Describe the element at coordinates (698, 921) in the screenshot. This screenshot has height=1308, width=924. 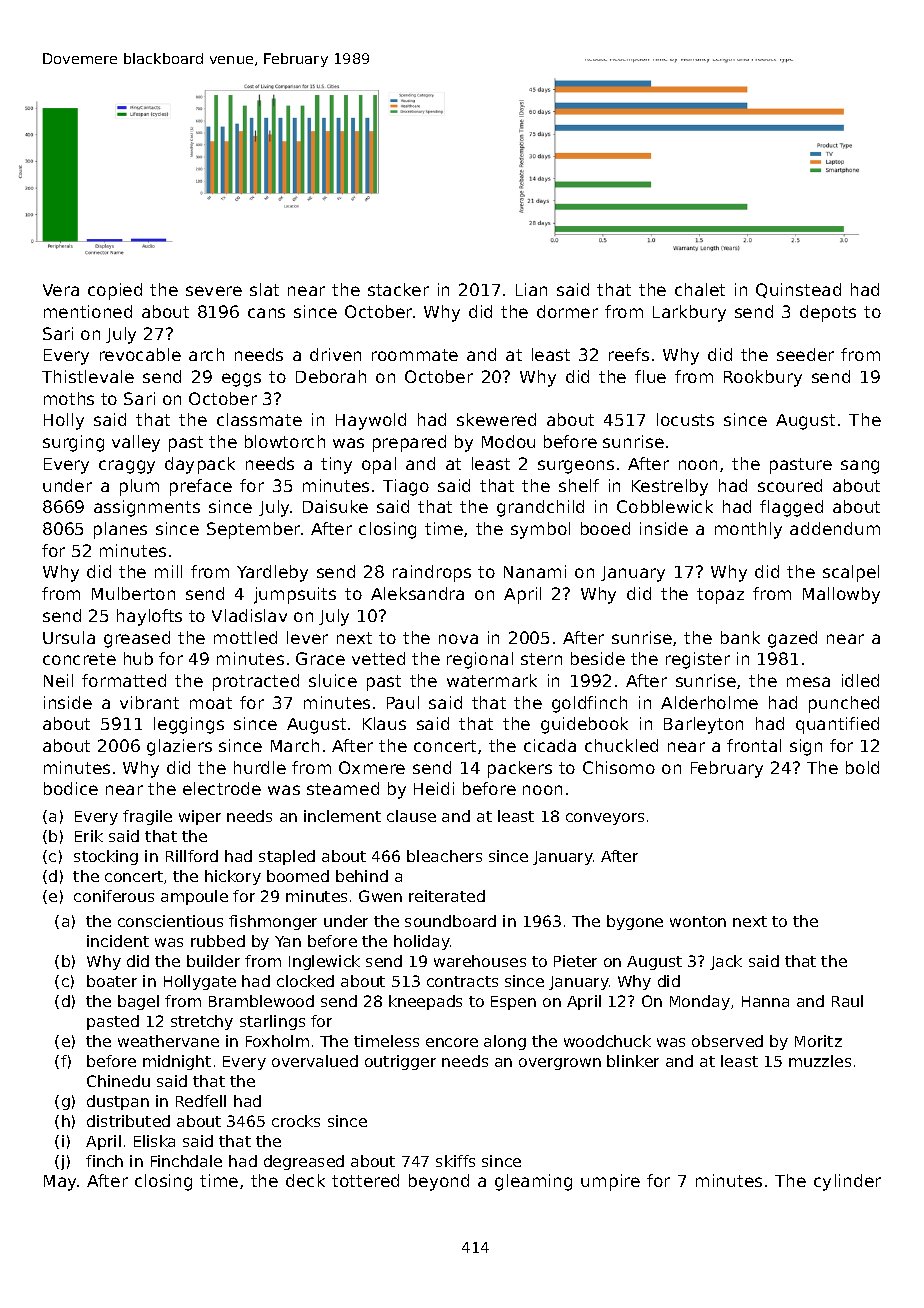
I see `wonton` at that location.
